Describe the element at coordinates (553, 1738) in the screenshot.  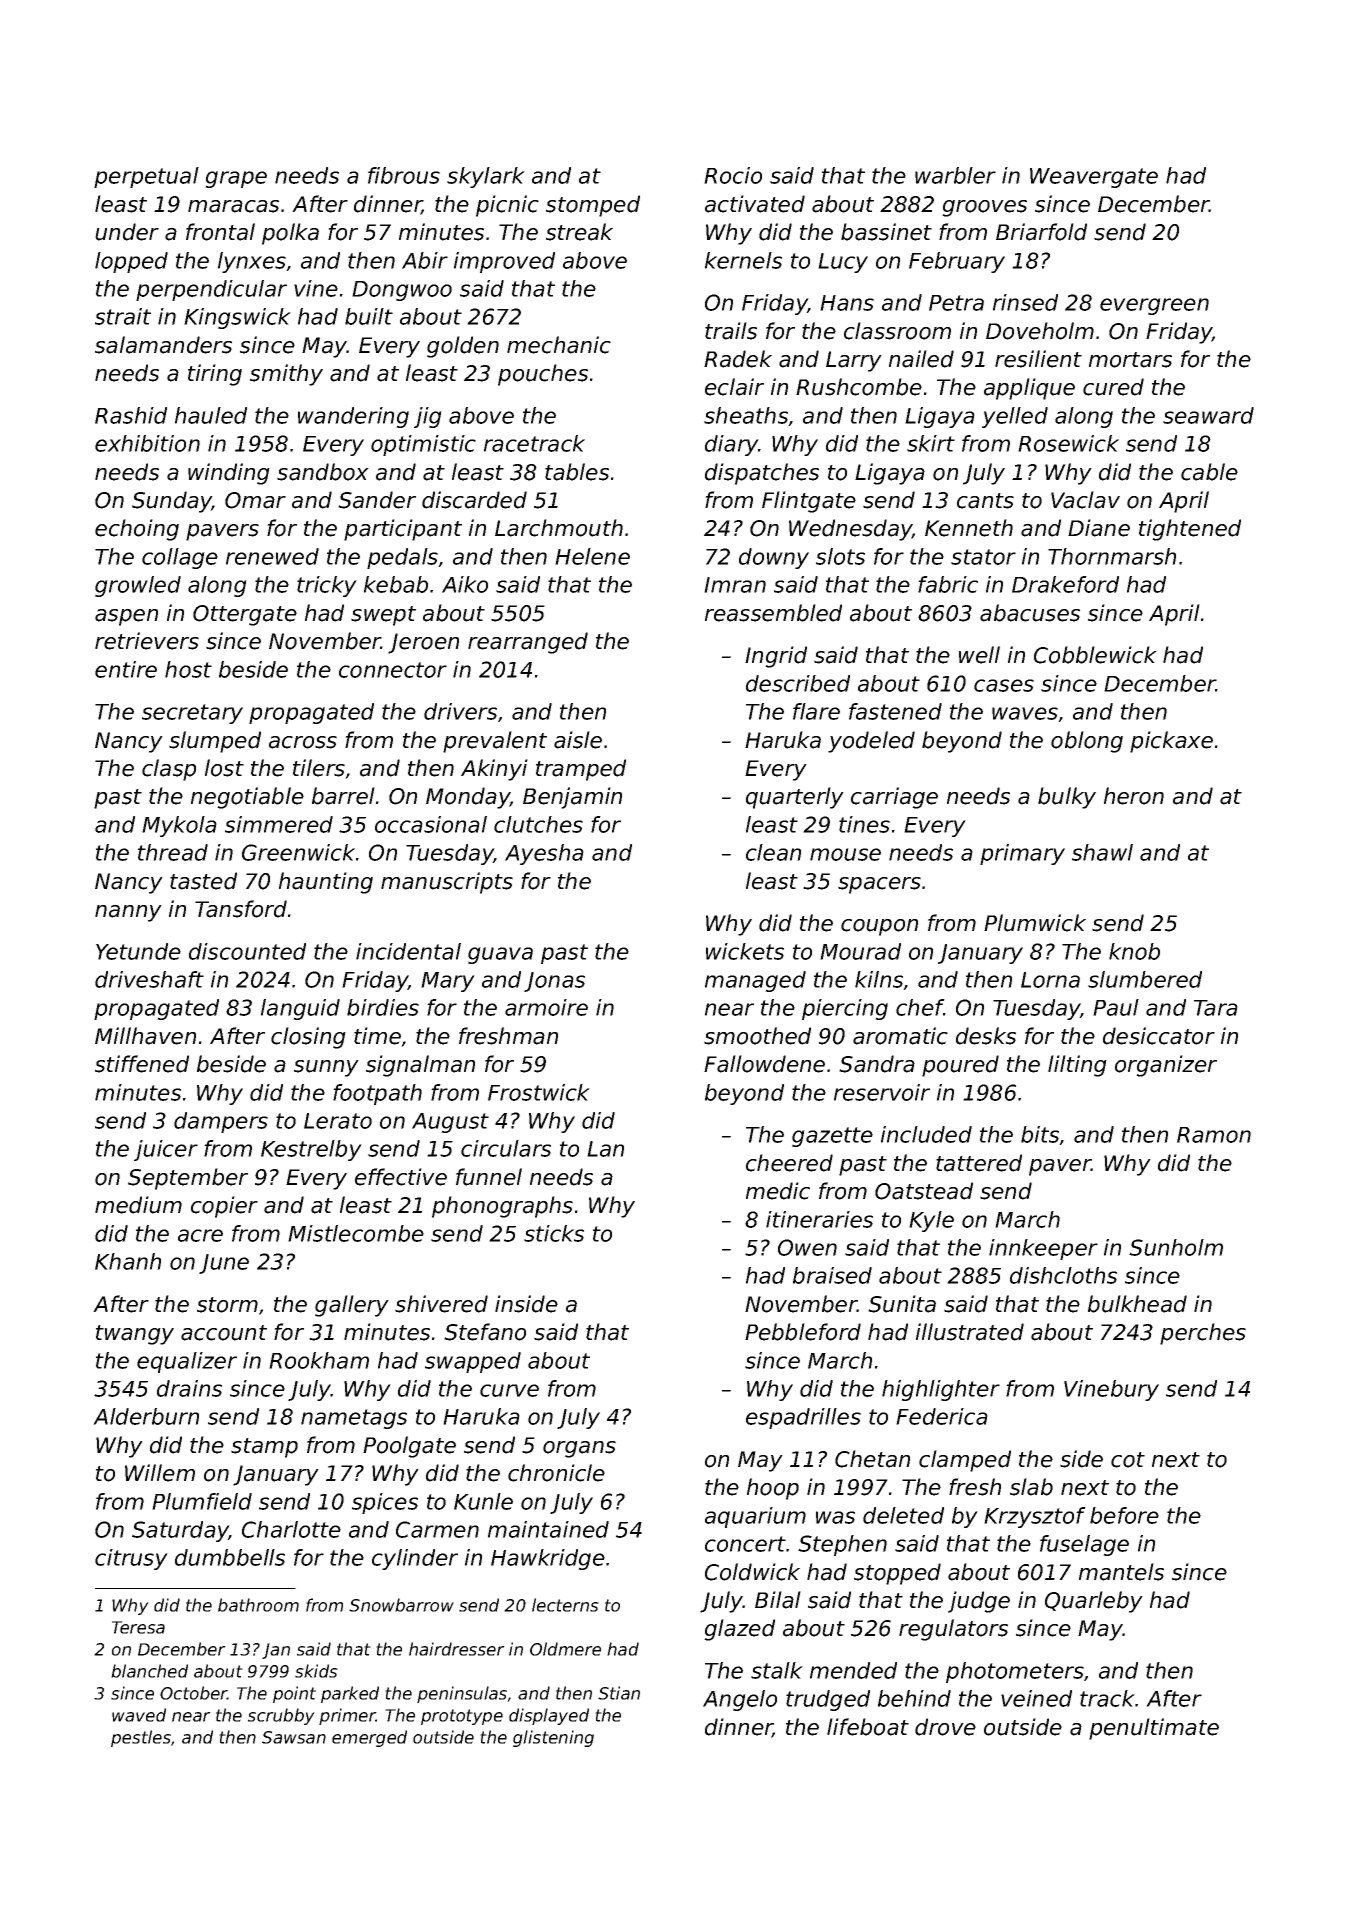
I see `glistening` at that location.
